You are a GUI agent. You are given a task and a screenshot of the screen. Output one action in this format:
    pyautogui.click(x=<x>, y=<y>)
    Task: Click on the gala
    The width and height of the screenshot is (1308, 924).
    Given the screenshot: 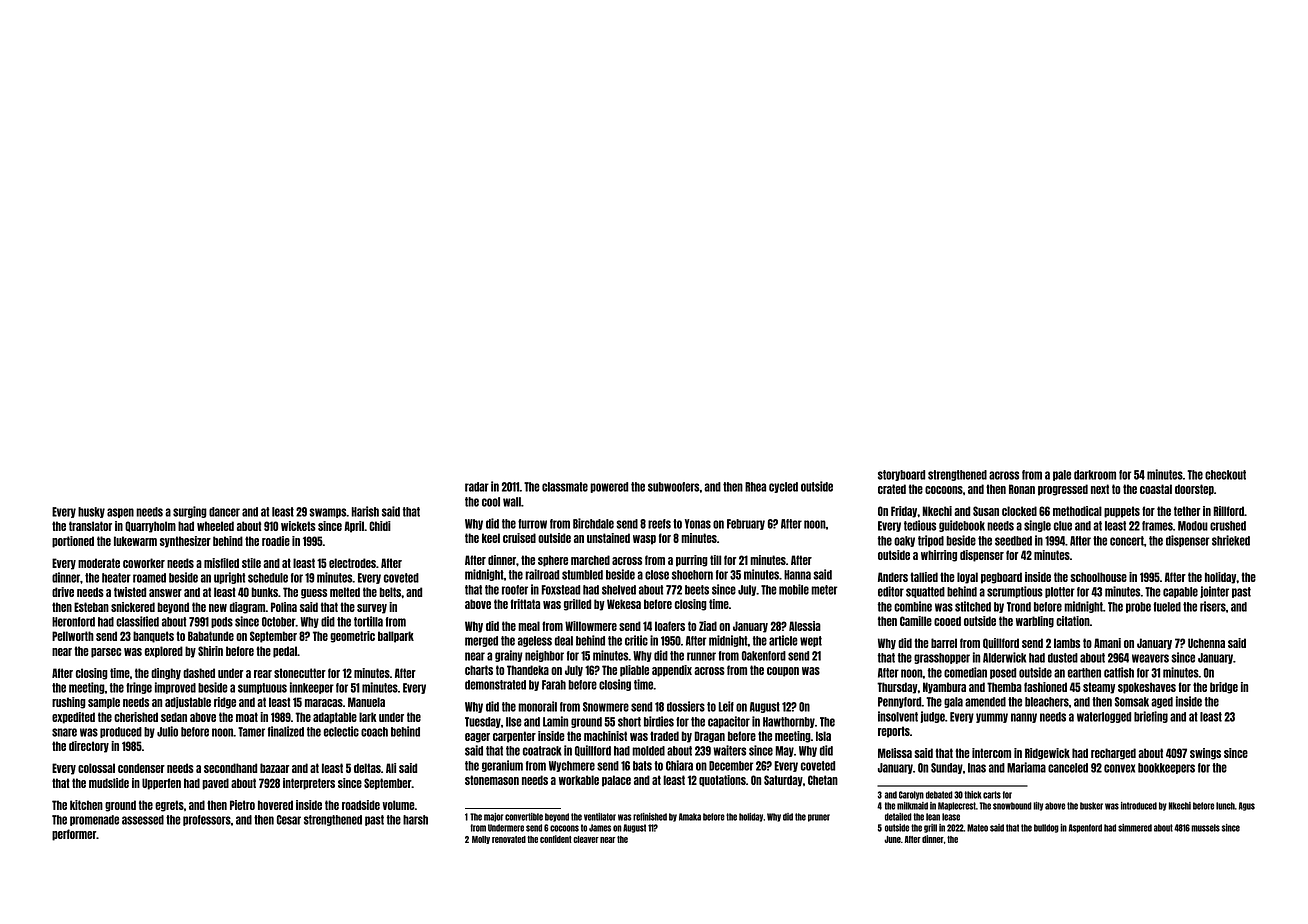 What is the action you would take?
    pyautogui.click(x=953, y=702)
